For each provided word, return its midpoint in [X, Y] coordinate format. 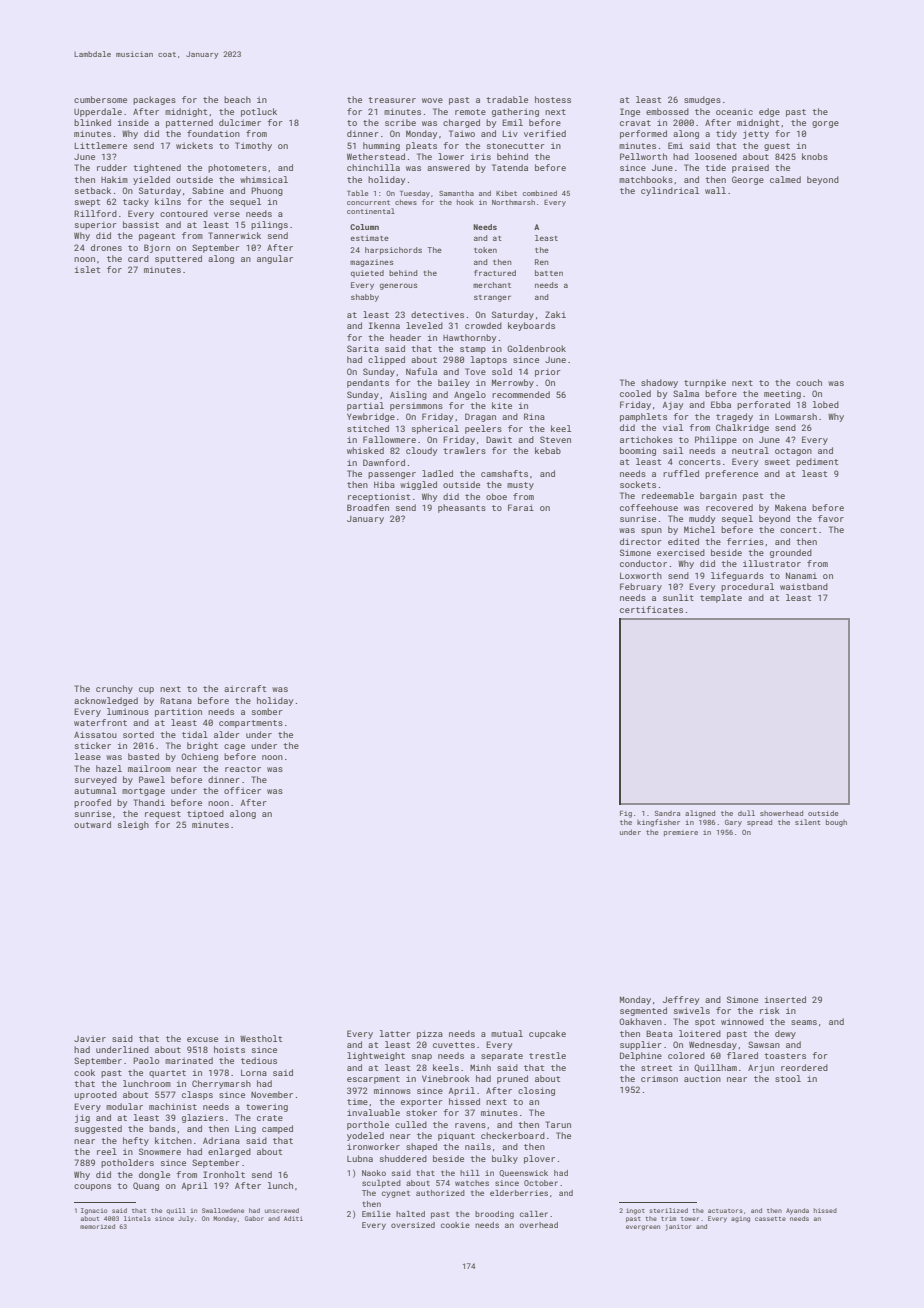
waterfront [100, 722]
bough [836, 823]
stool [788, 1078]
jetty [756, 134]
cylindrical [670, 191]
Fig [626, 814]
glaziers [203, 1118]
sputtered [178, 259]
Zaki [555, 314]
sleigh [133, 825]
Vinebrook [446, 1078]
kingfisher [658, 823]
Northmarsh [513, 202]
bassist [141, 224]
